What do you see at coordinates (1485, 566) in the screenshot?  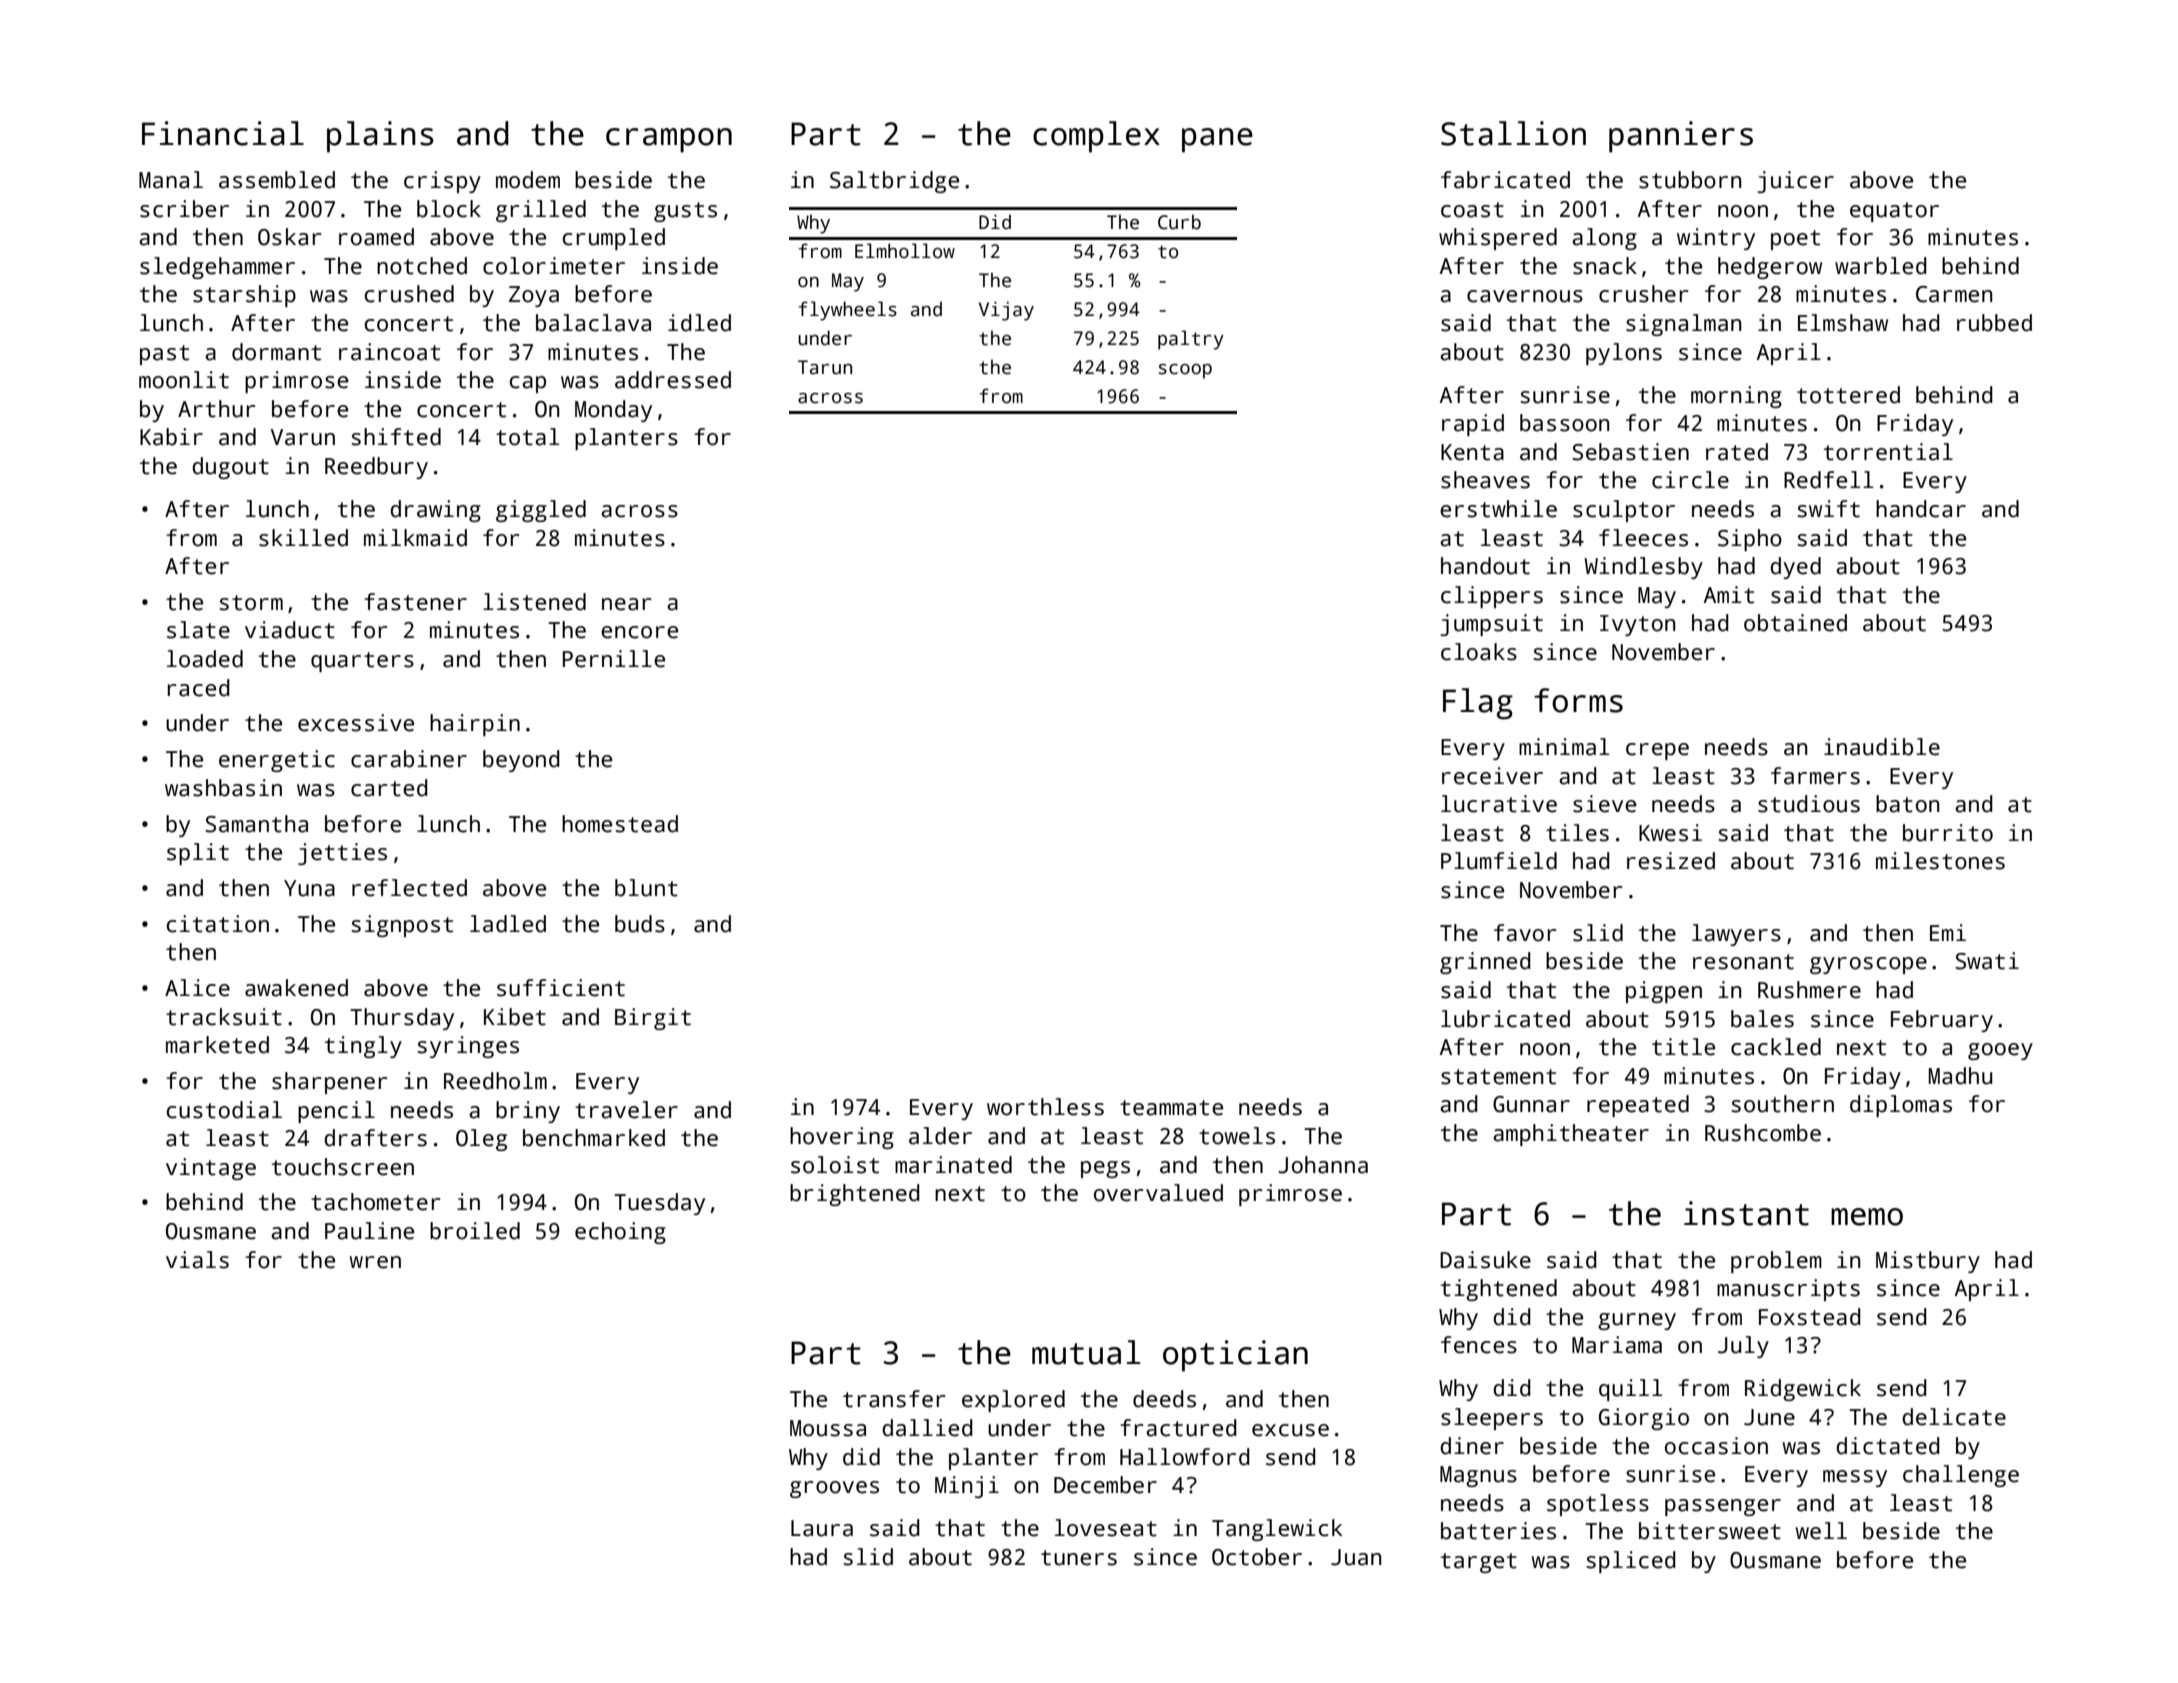 I see `handout` at bounding box center [1485, 566].
